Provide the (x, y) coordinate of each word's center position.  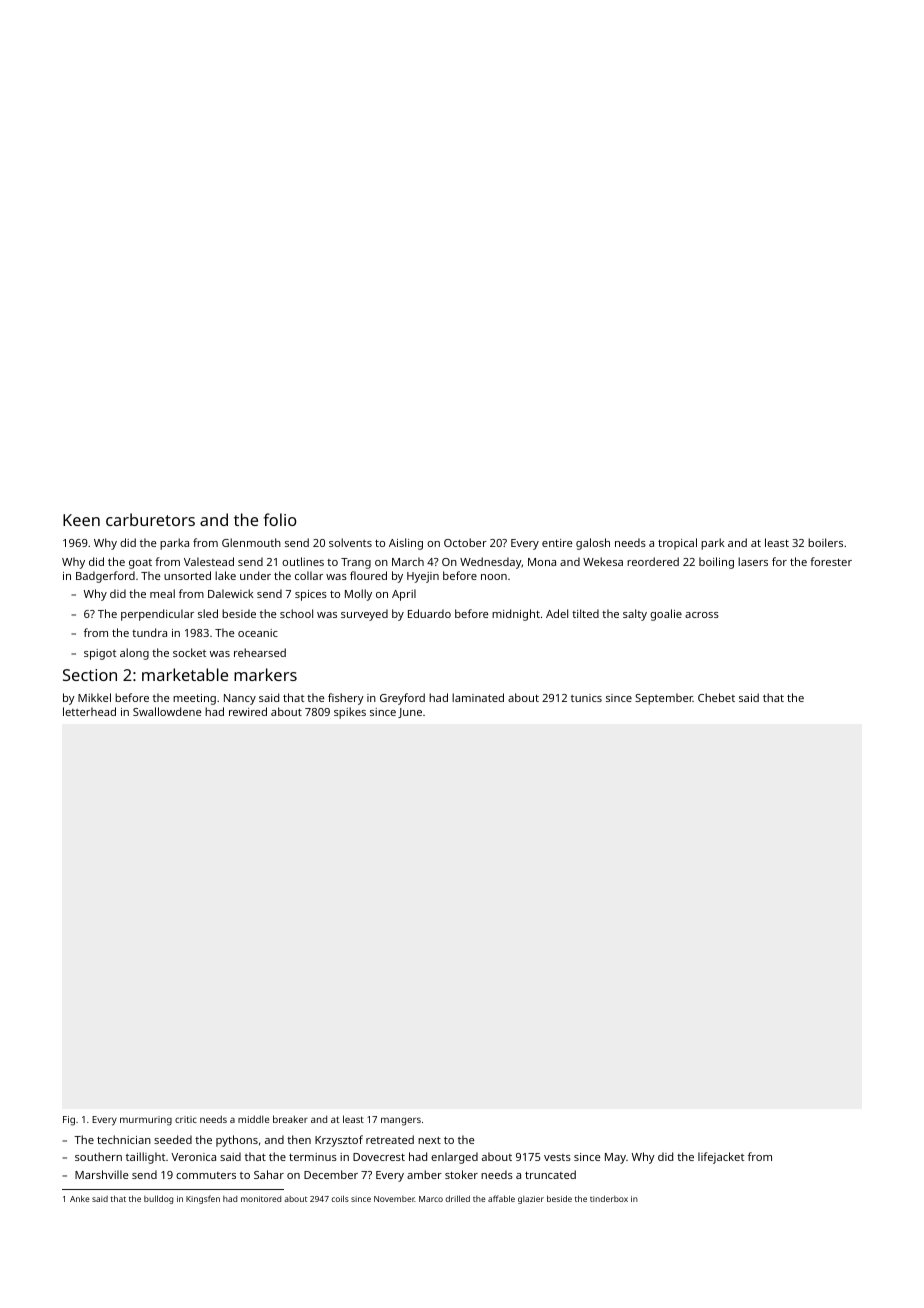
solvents (350, 542)
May (615, 1158)
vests (557, 1157)
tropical (677, 544)
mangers (401, 1121)
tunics (586, 698)
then (299, 1139)
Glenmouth (251, 542)
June (410, 713)
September (664, 699)
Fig (69, 1121)
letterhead (89, 711)
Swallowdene (167, 711)
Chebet (716, 697)
